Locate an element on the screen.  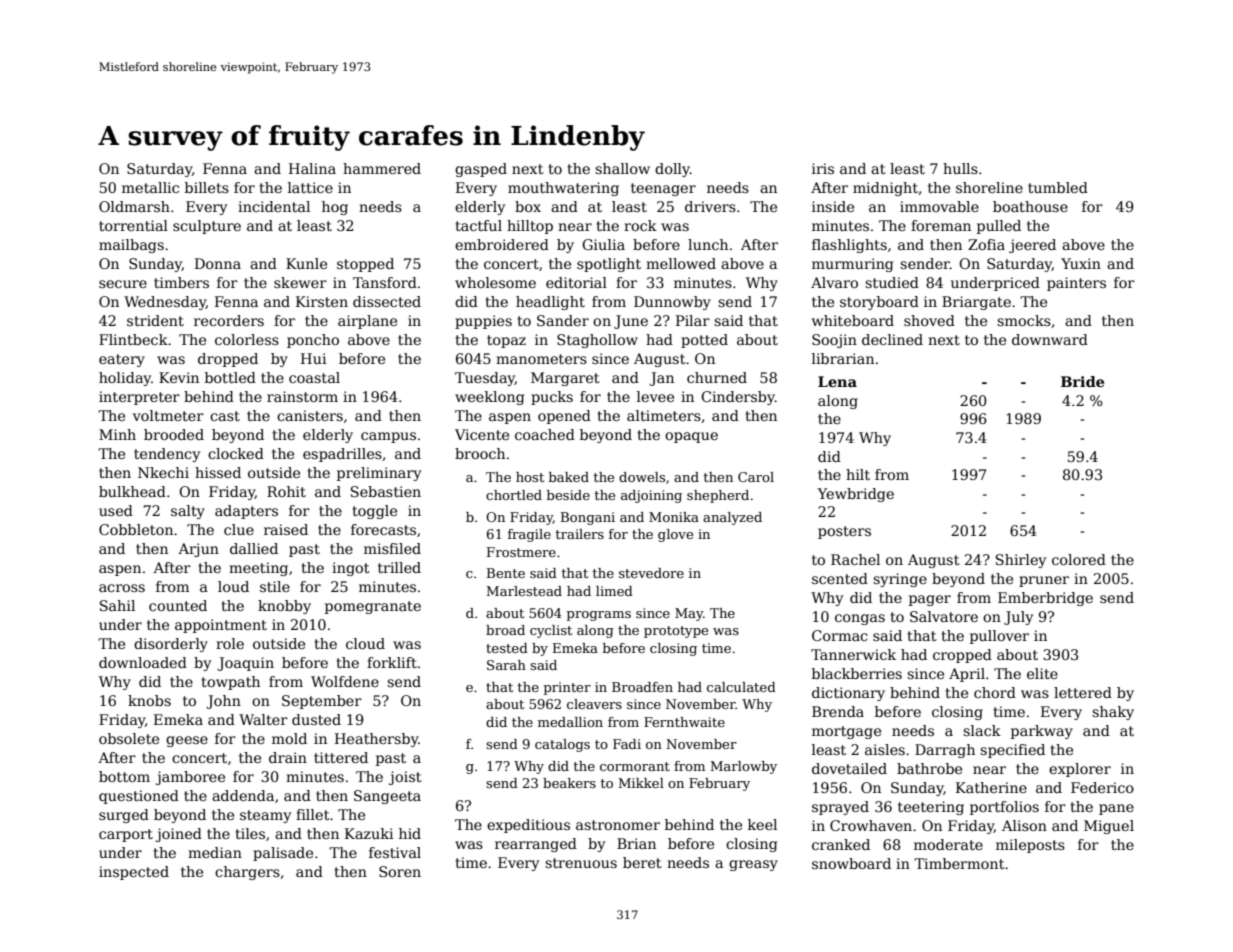
jeered is located at coordinates (1032, 246).
